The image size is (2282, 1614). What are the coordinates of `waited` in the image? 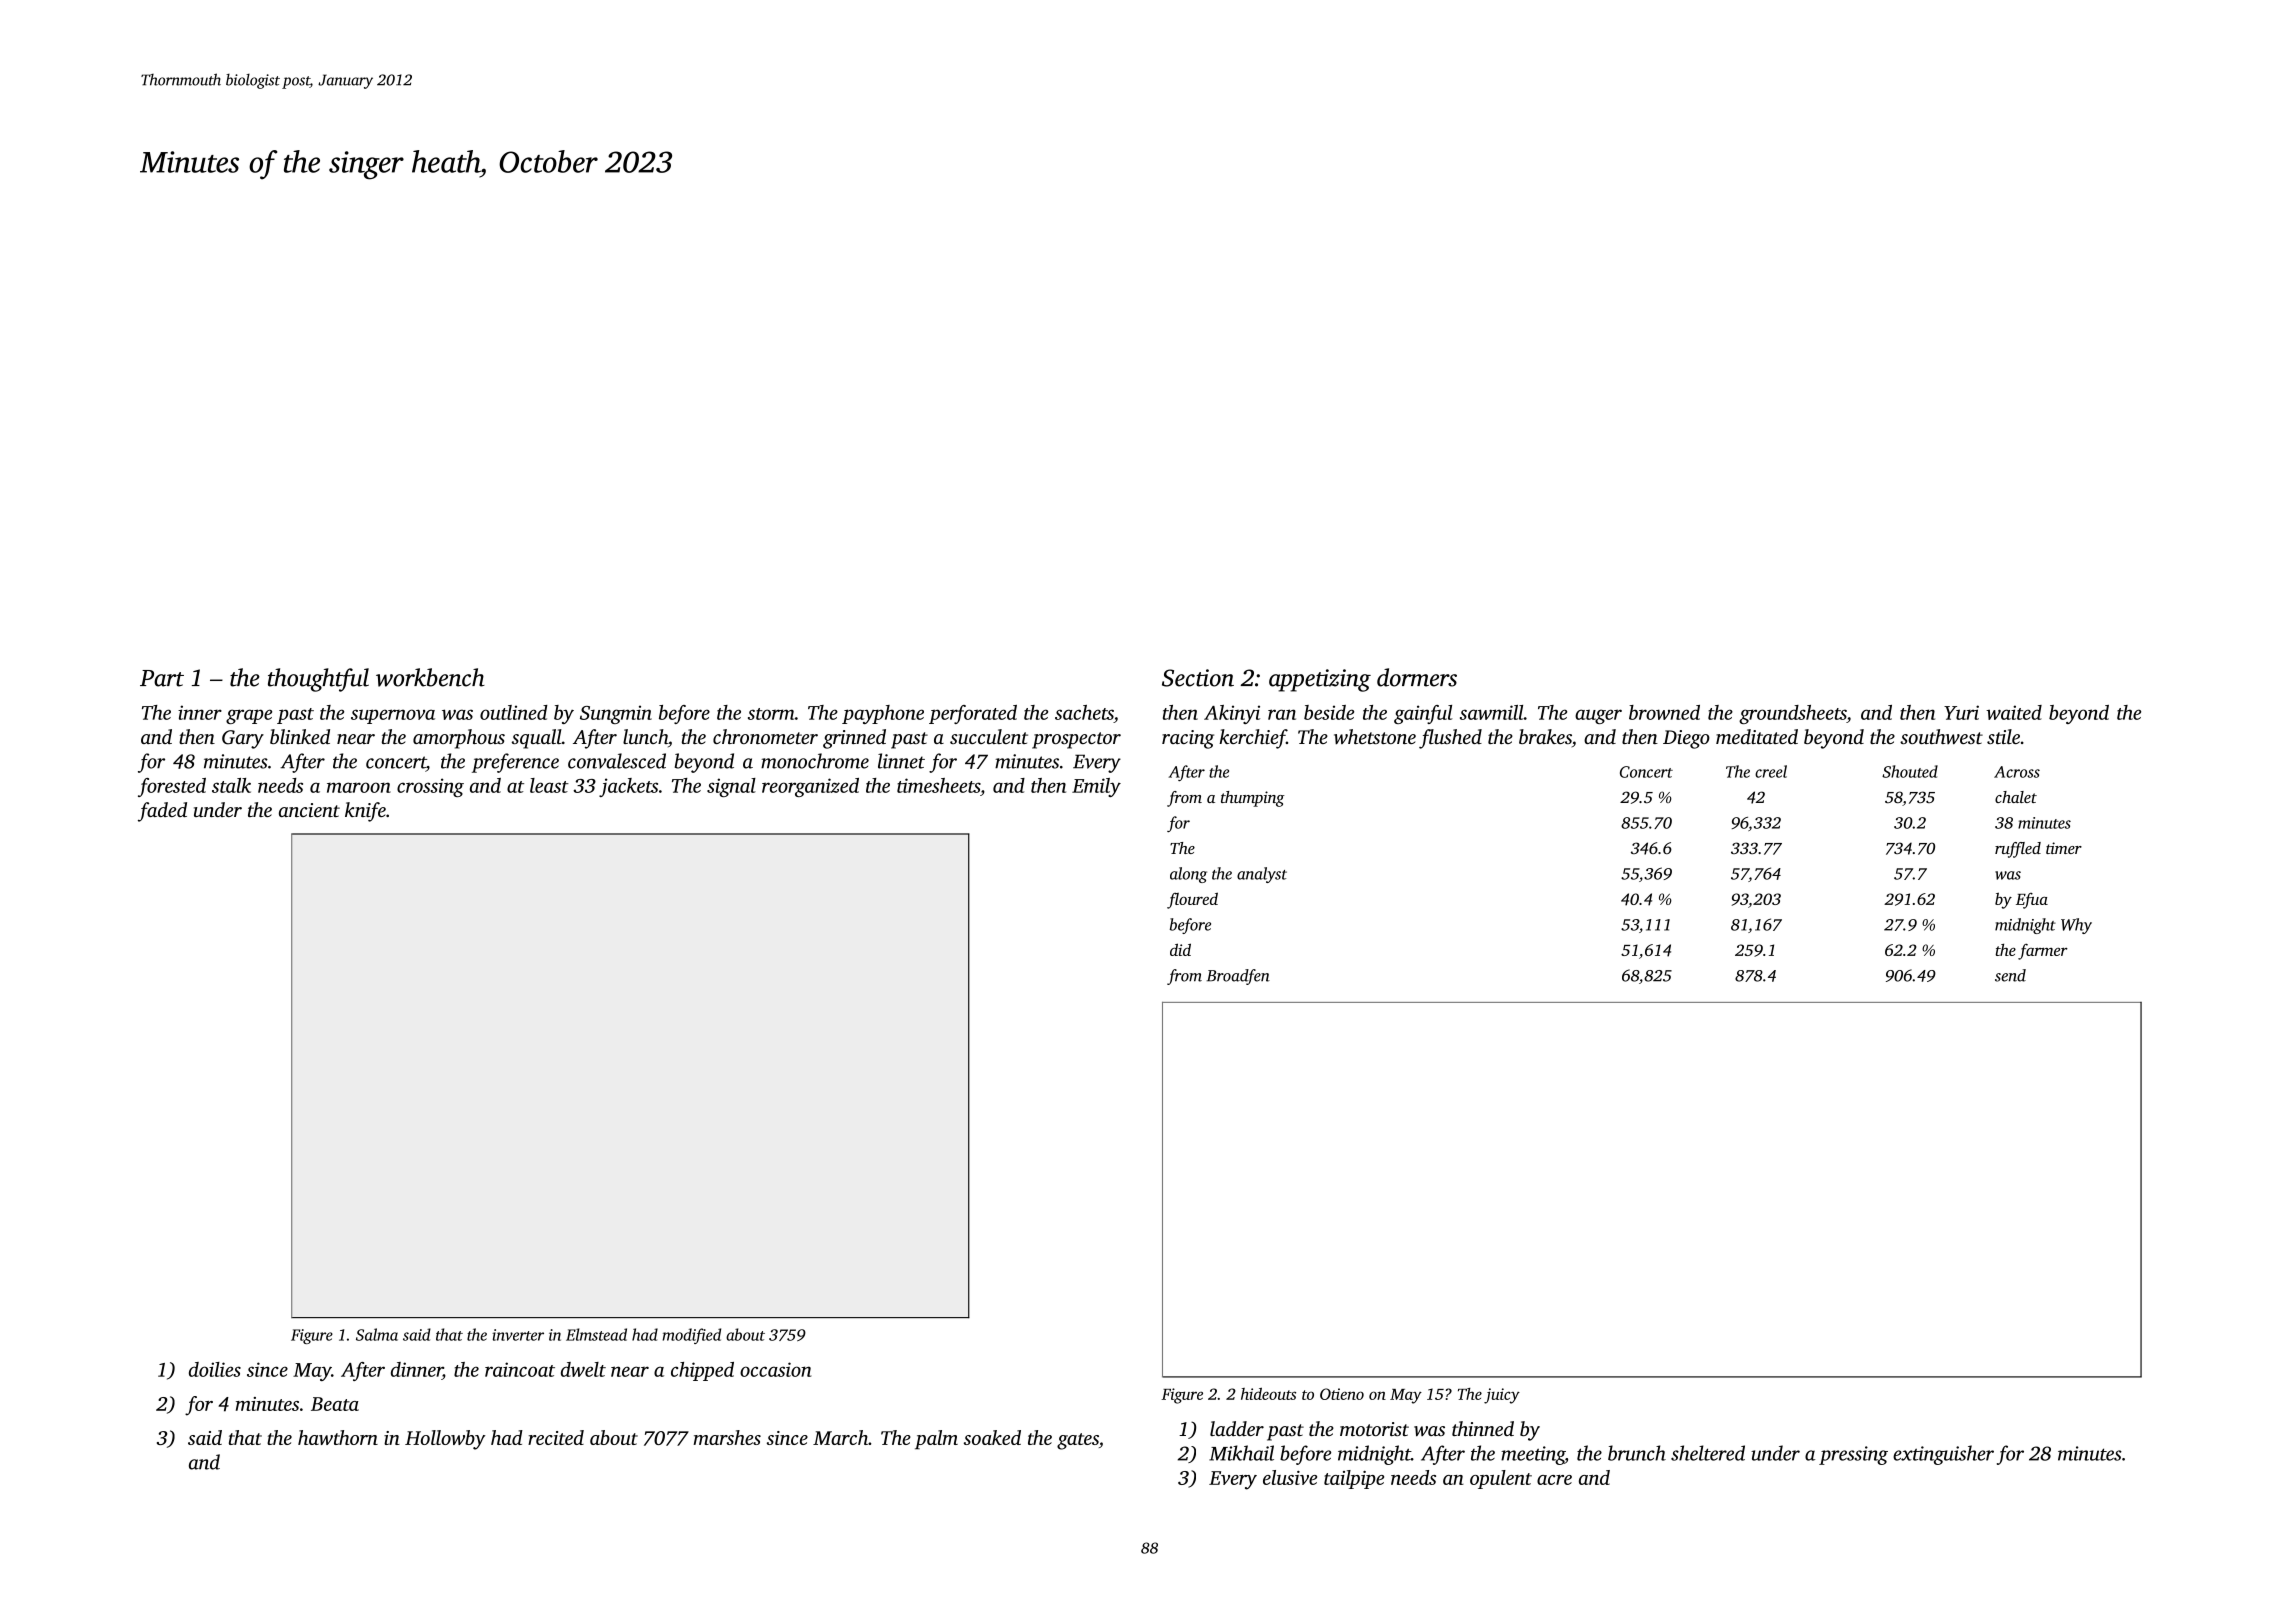 It's located at (2014, 712).
